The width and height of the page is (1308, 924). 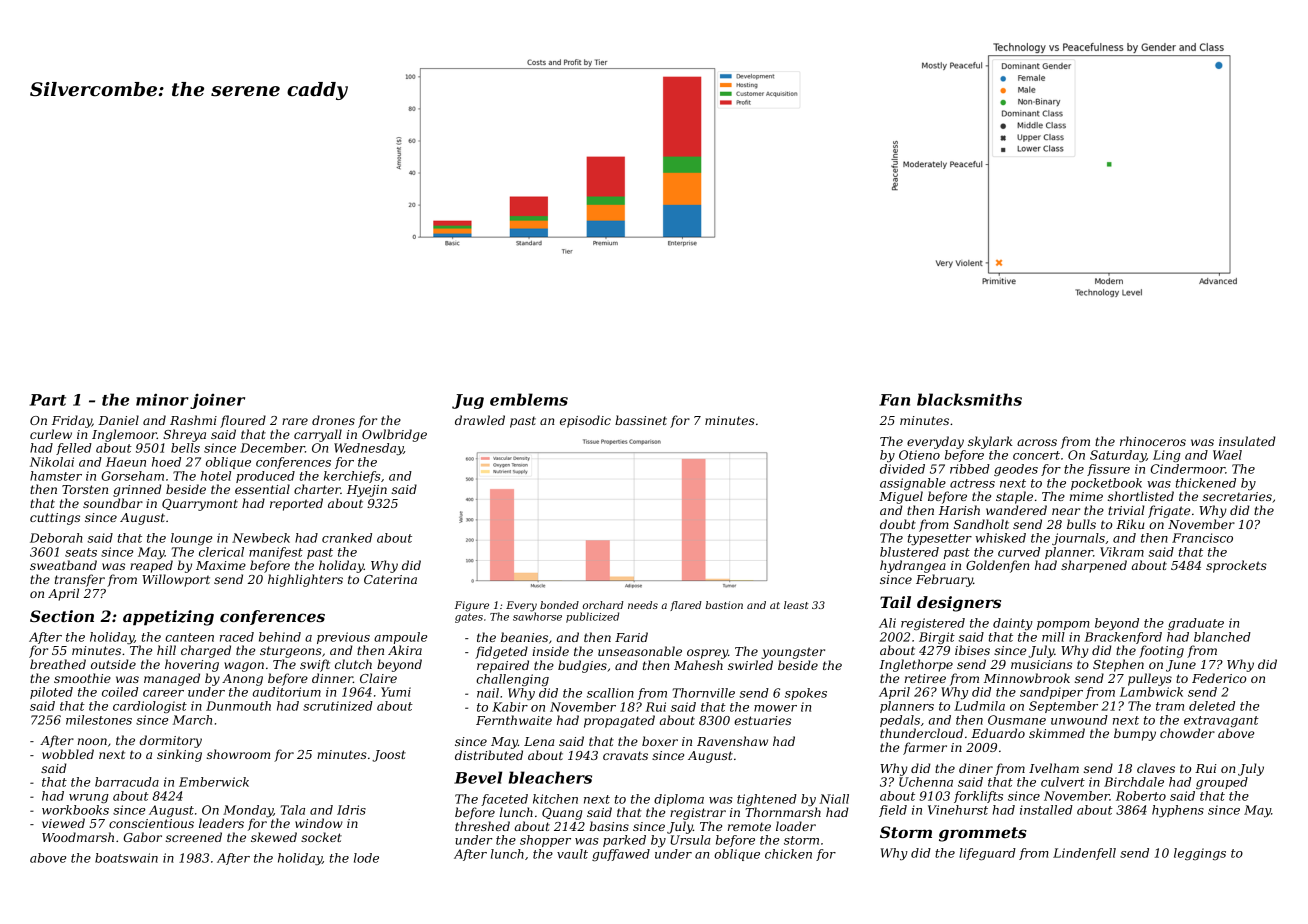 I want to click on skylark, so click(x=990, y=442).
